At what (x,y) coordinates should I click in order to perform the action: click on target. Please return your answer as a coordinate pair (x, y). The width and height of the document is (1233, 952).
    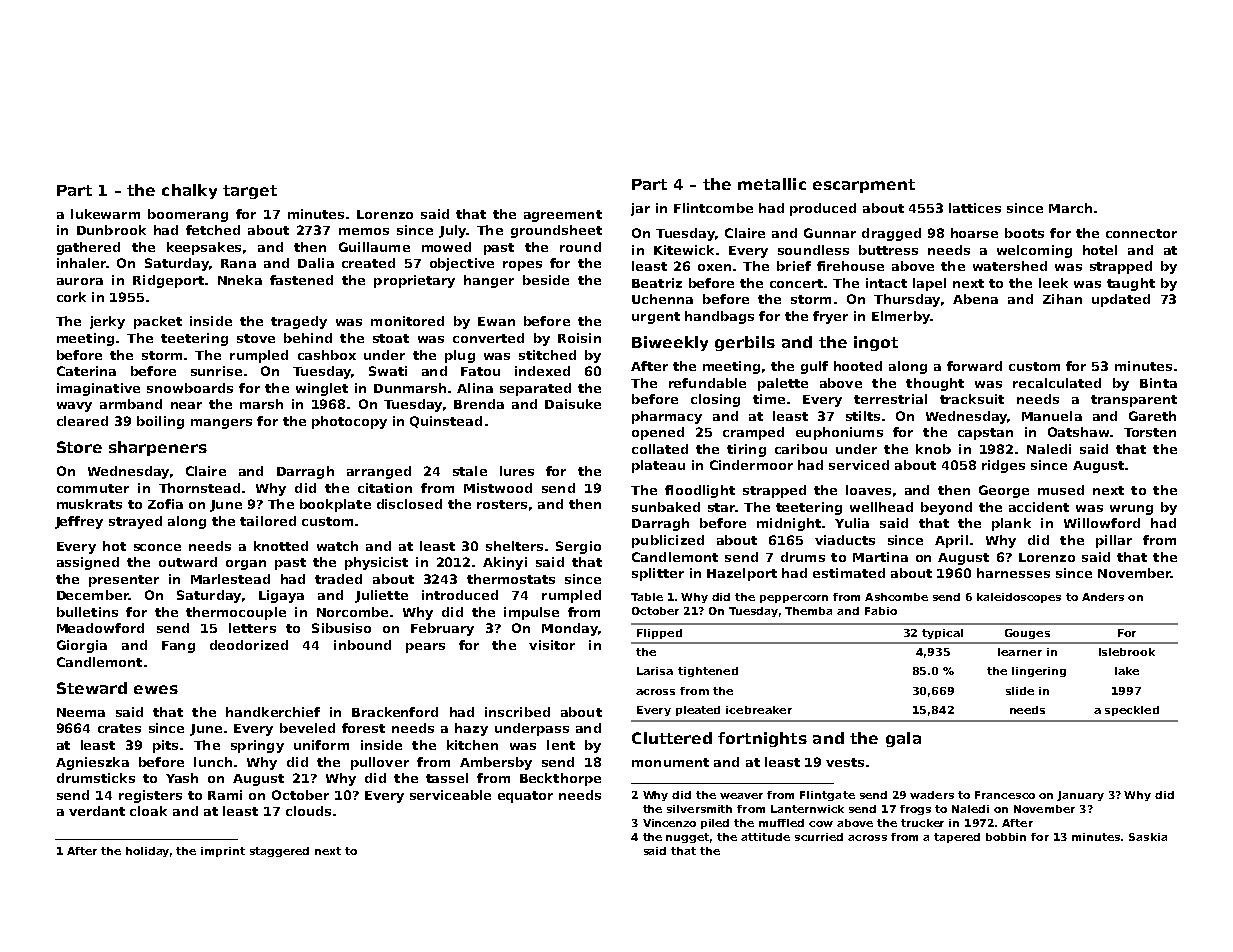
    Looking at the image, I should click on (250, 192).
